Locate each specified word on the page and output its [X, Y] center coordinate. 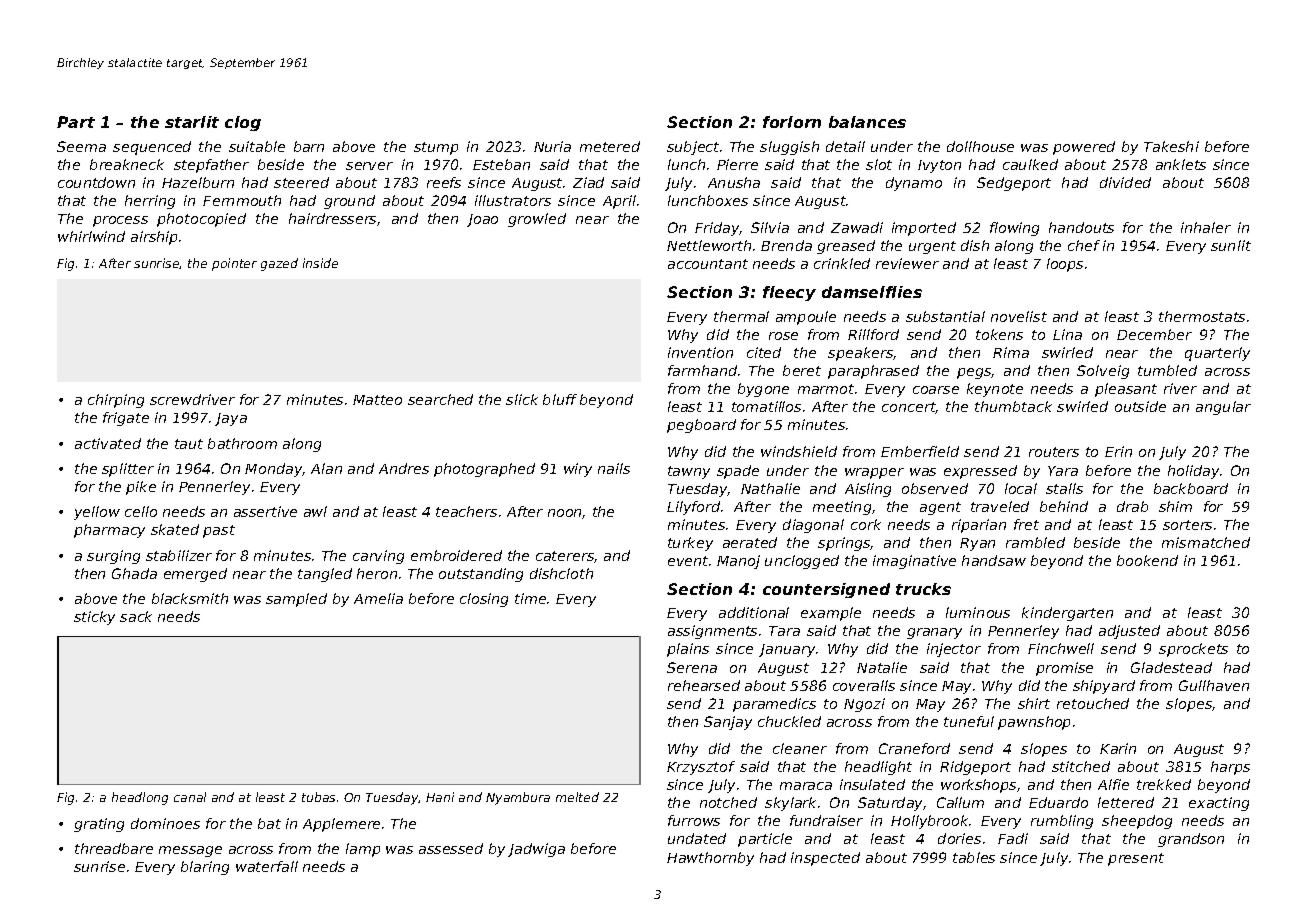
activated [108, 443]
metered [610, 146]
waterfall [267, 866]
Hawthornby [710, 859]
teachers [466, 511]
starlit [192, 122]
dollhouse [980, 146]
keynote [995, 390]
